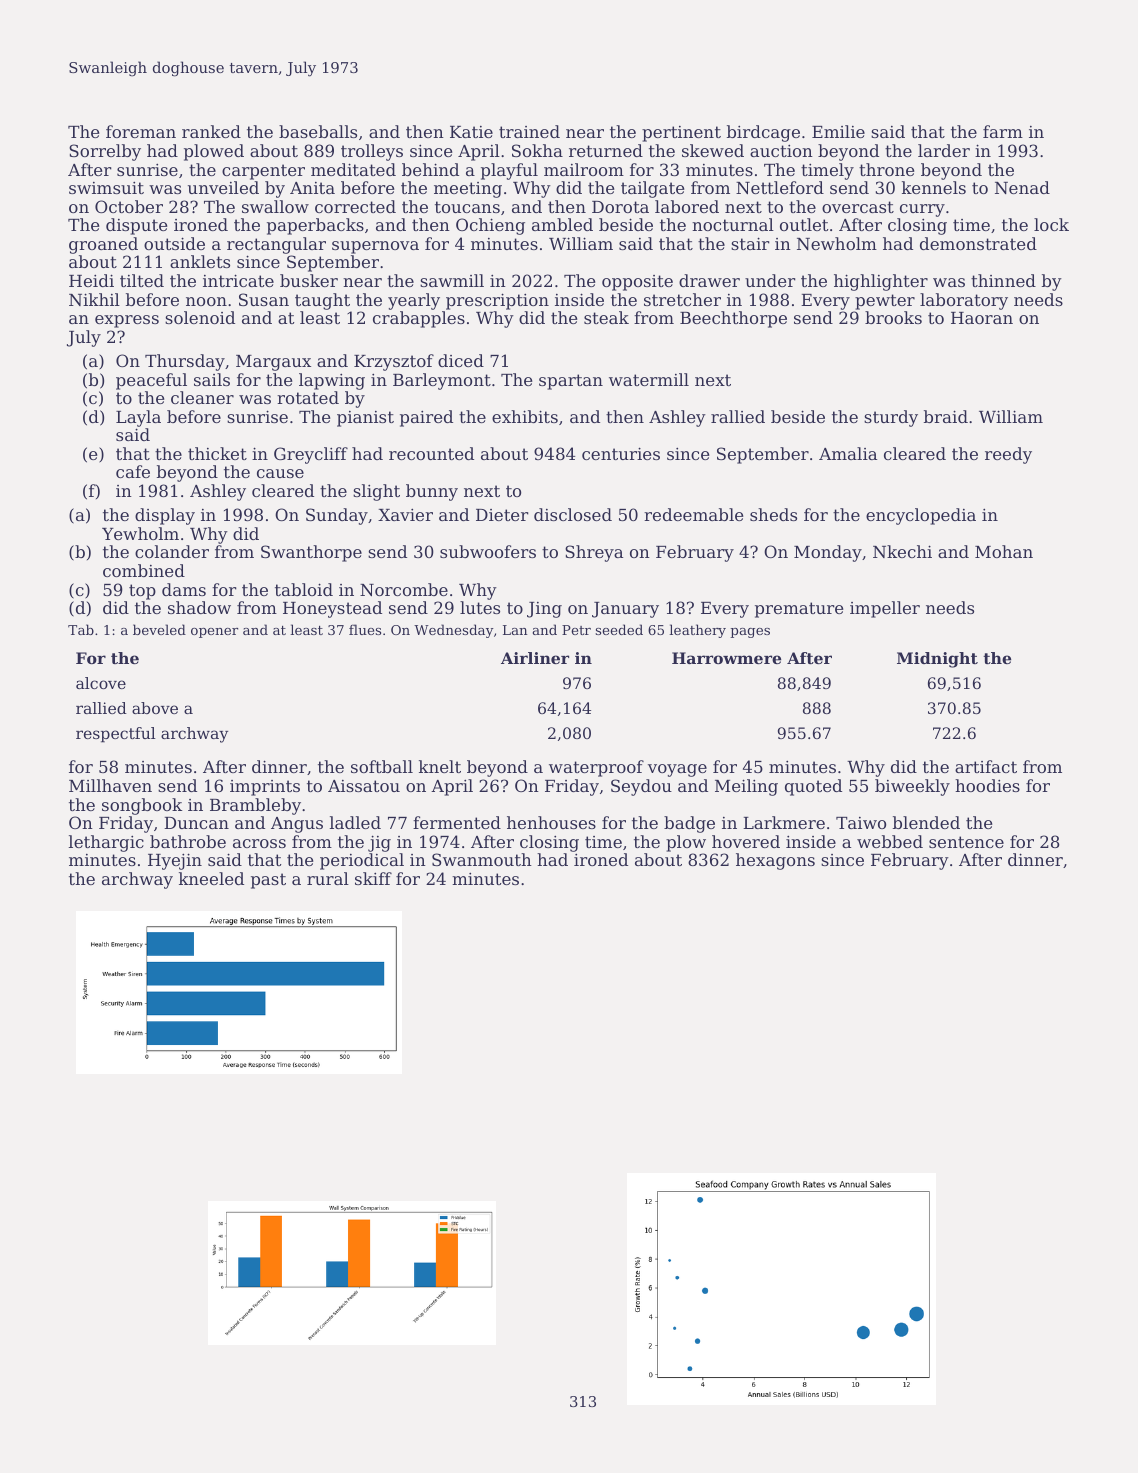 The width and height of the screenshot is (1138, 1473). Describe the element at coordinates (175, 861) in the screenshot. I see `Hyejin` at that location.
